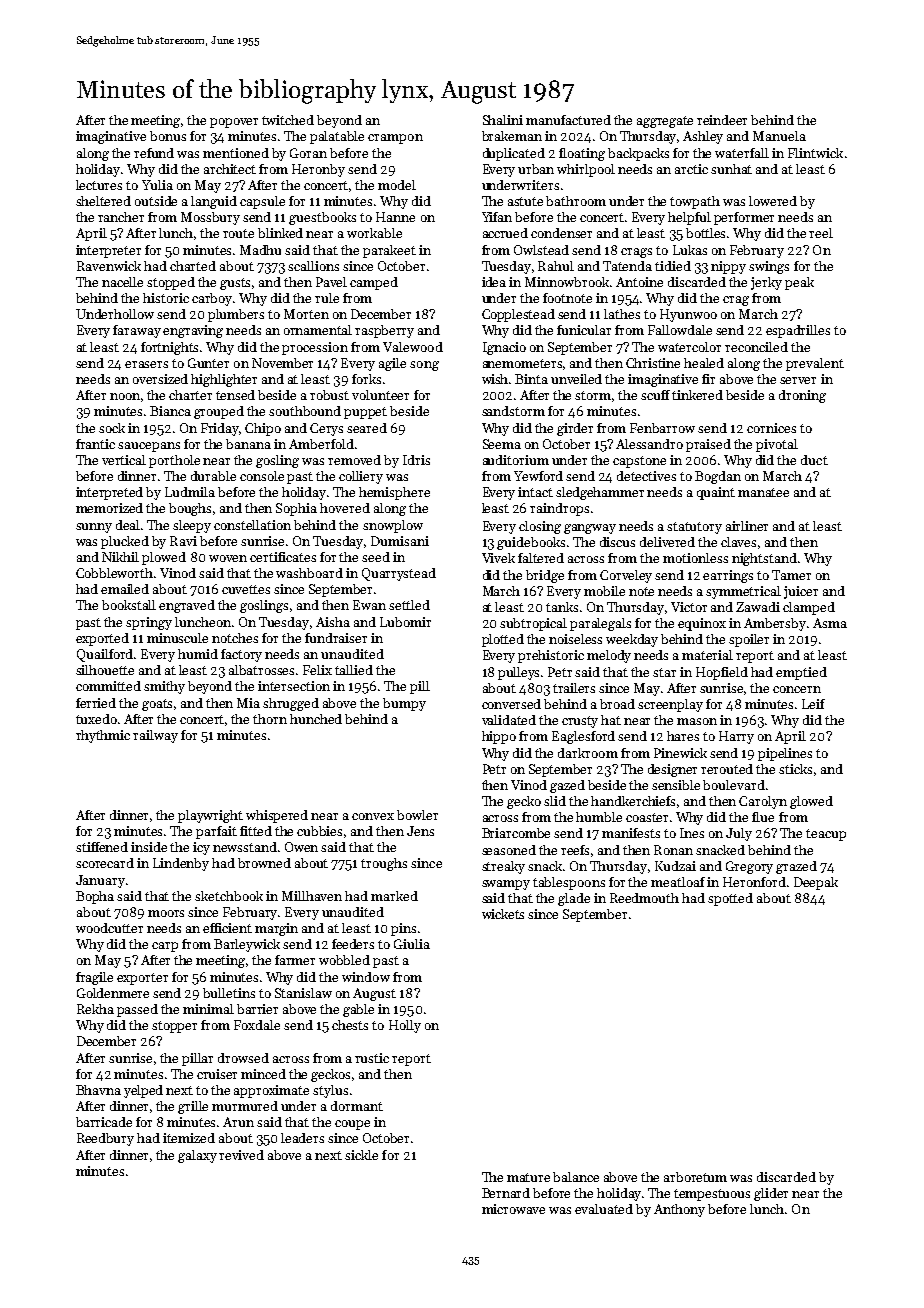  Describe the element at coordinates (814, 460) in the image. I see `duct` at that location.
